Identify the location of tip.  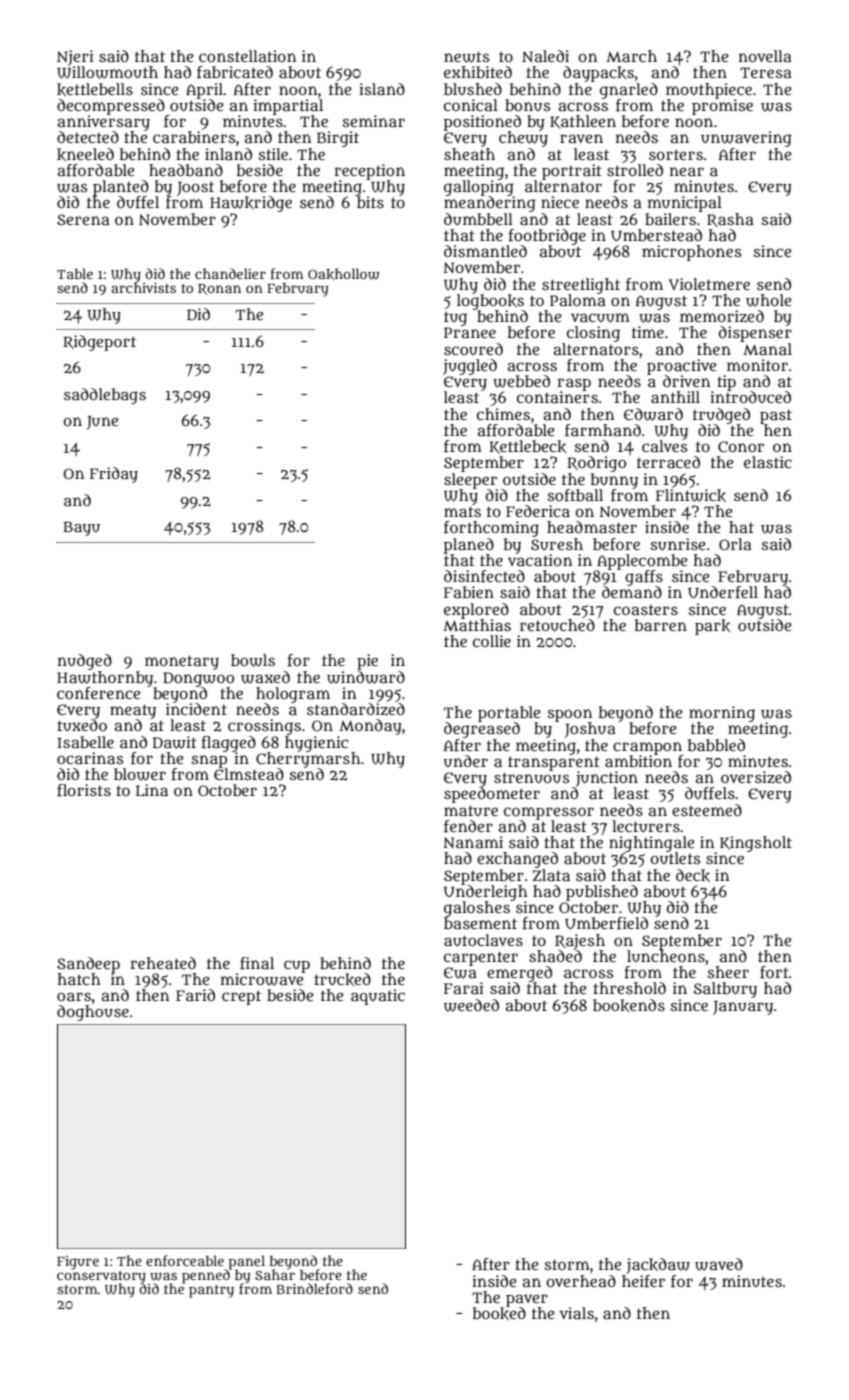
(726, 383).
